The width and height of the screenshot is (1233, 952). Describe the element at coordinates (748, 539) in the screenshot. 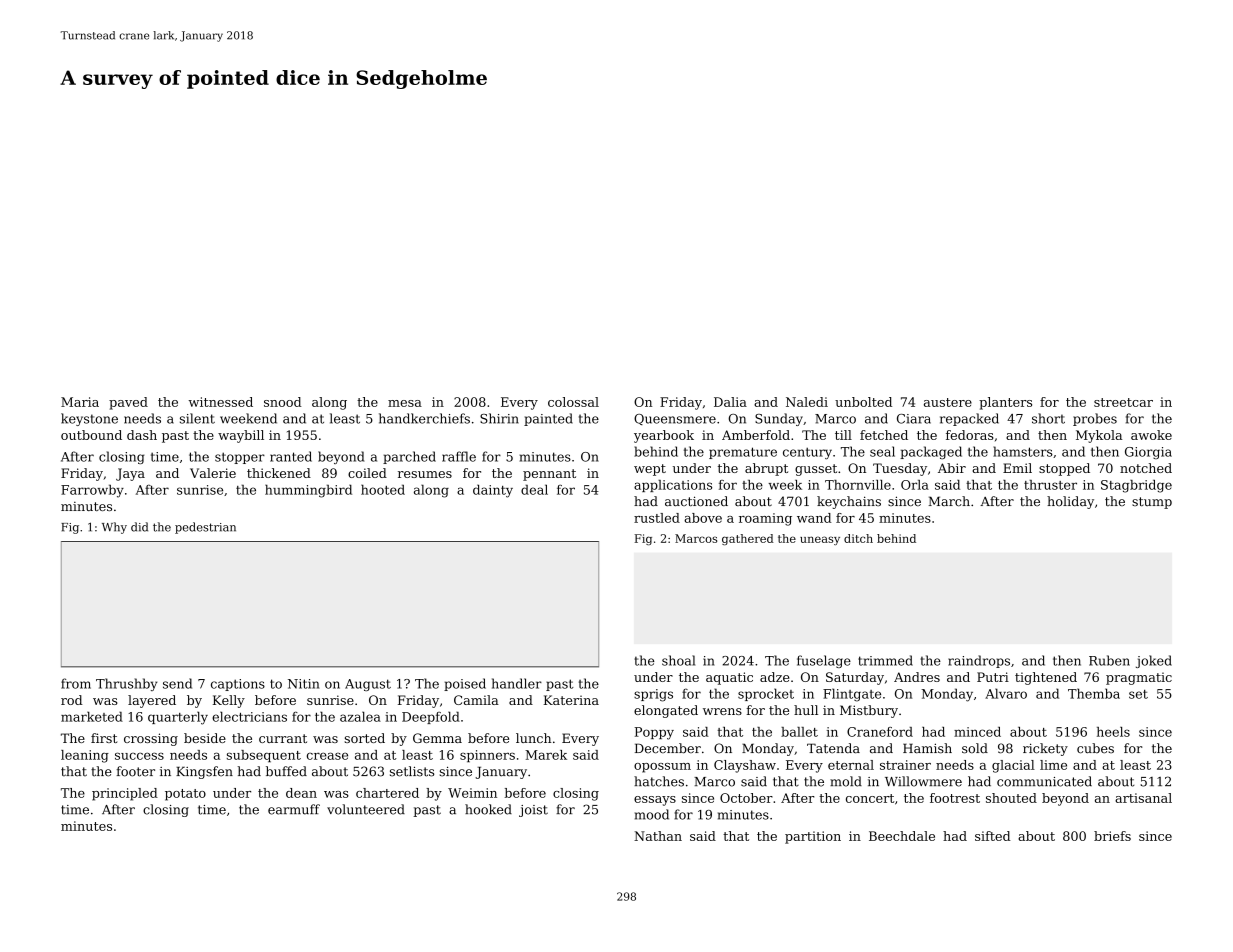

I see `gathered` at that location.
